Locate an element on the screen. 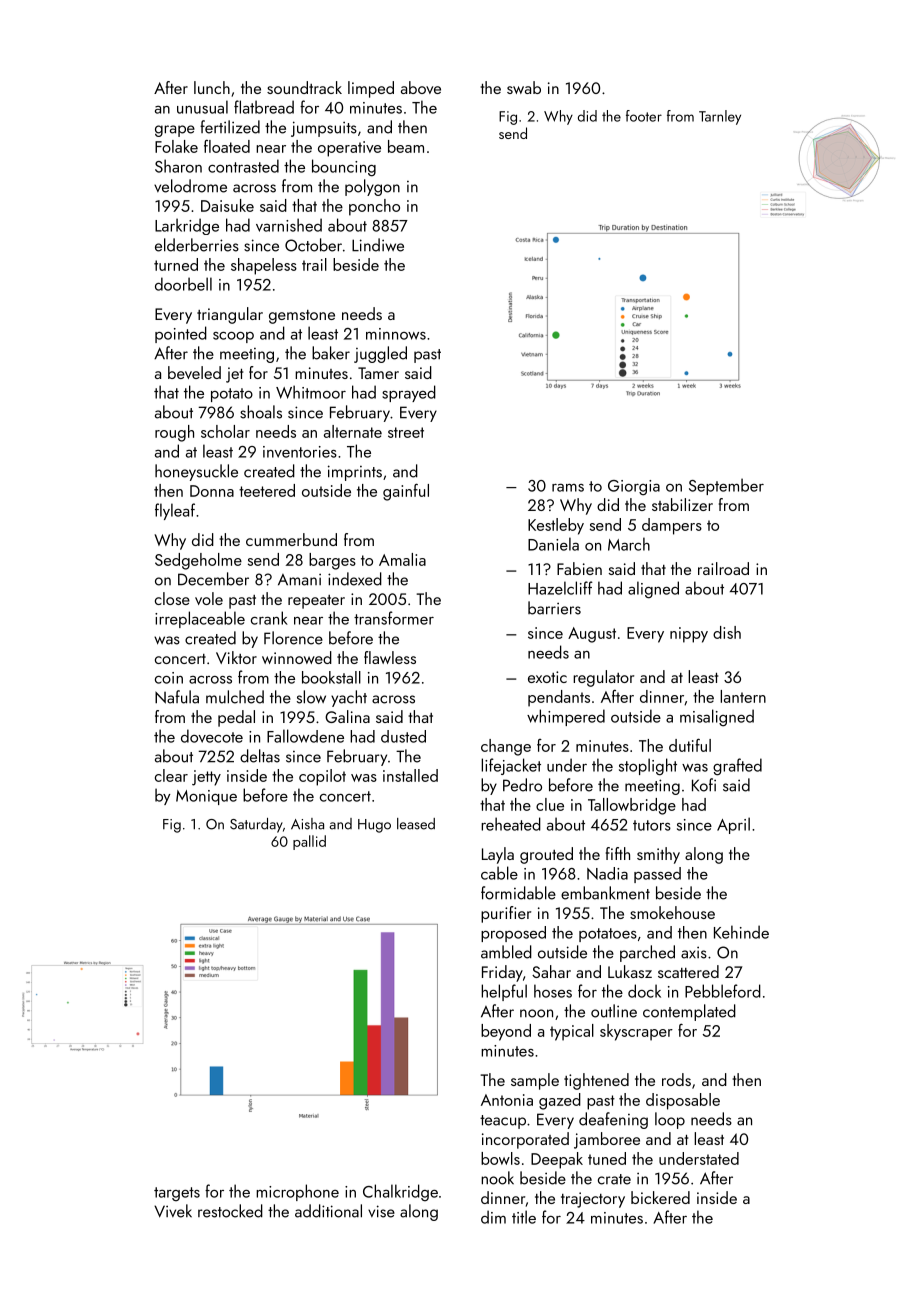 This screenshot has width=924, height=1311. lunch is located at coordinates (212, 87).
